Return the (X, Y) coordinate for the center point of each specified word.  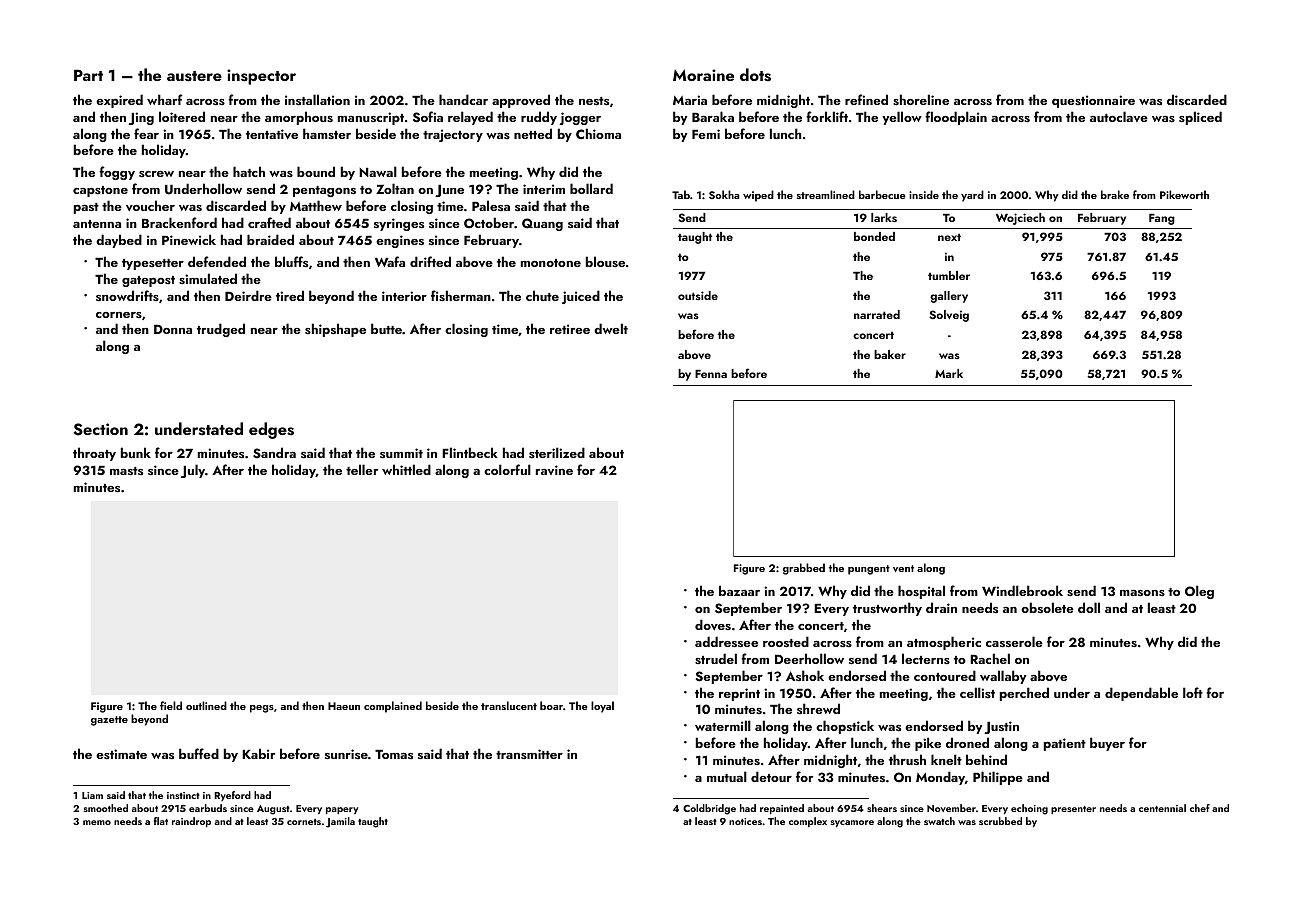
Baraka (713, 116)
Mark (949, 373)
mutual (727, 776)
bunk (136, 452)
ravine (554, 470)
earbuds (208, 808)
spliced (1200, 118)
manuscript (371, 118)
